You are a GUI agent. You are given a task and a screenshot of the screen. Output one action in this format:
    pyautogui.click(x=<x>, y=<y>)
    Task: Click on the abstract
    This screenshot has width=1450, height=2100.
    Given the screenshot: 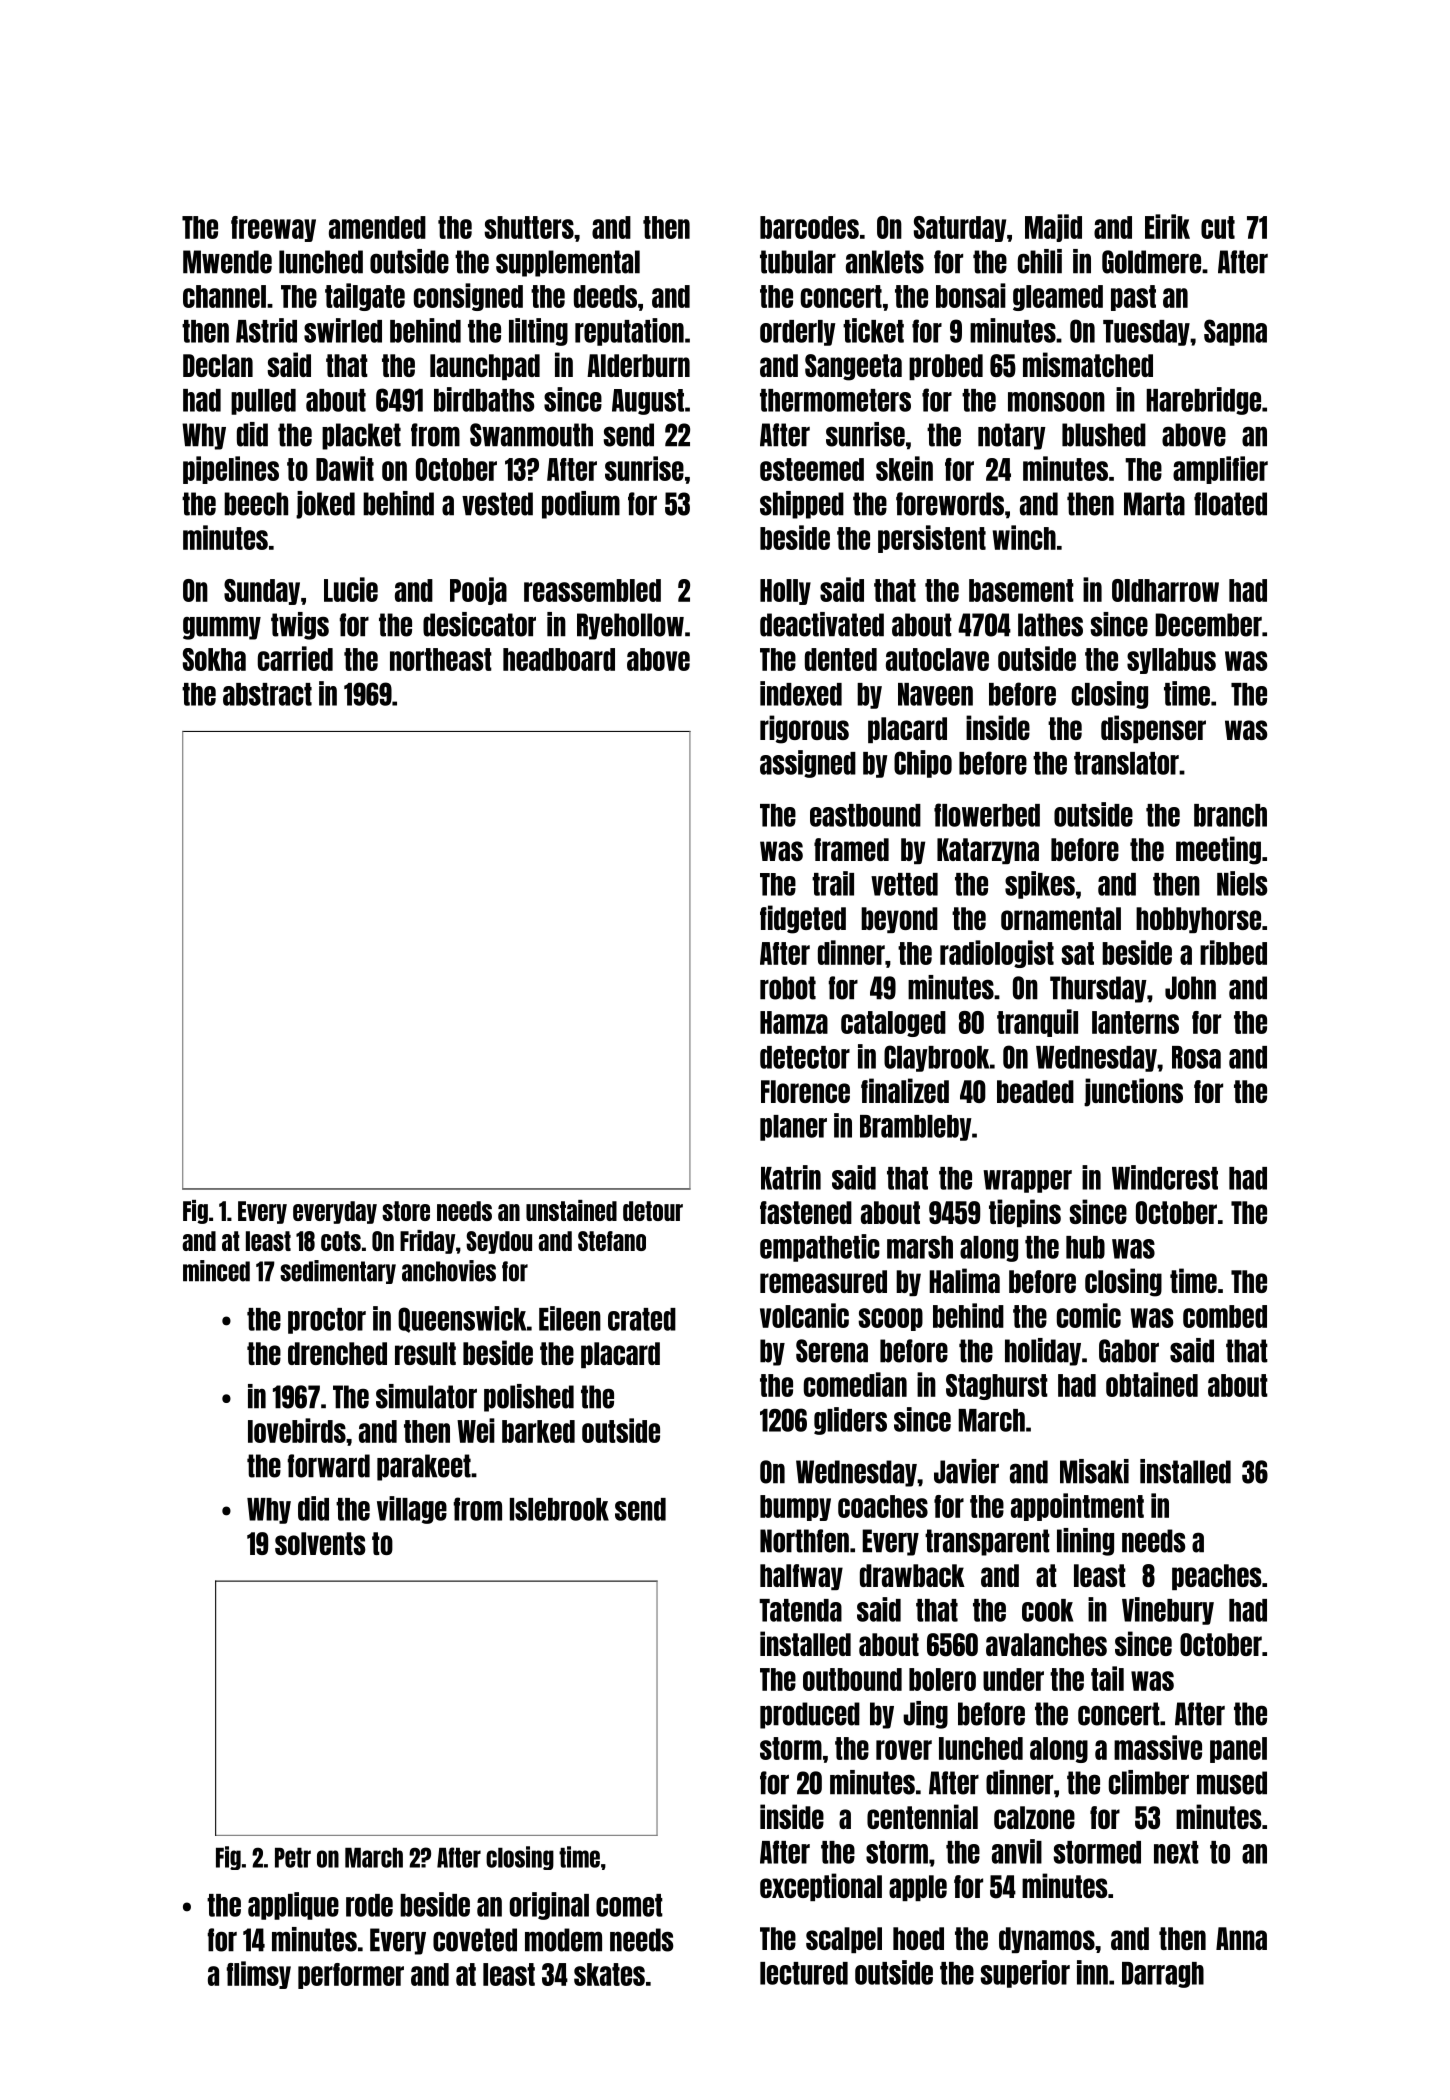 What is the action you would take?
    pyautogui.click(x=267, y=694)
